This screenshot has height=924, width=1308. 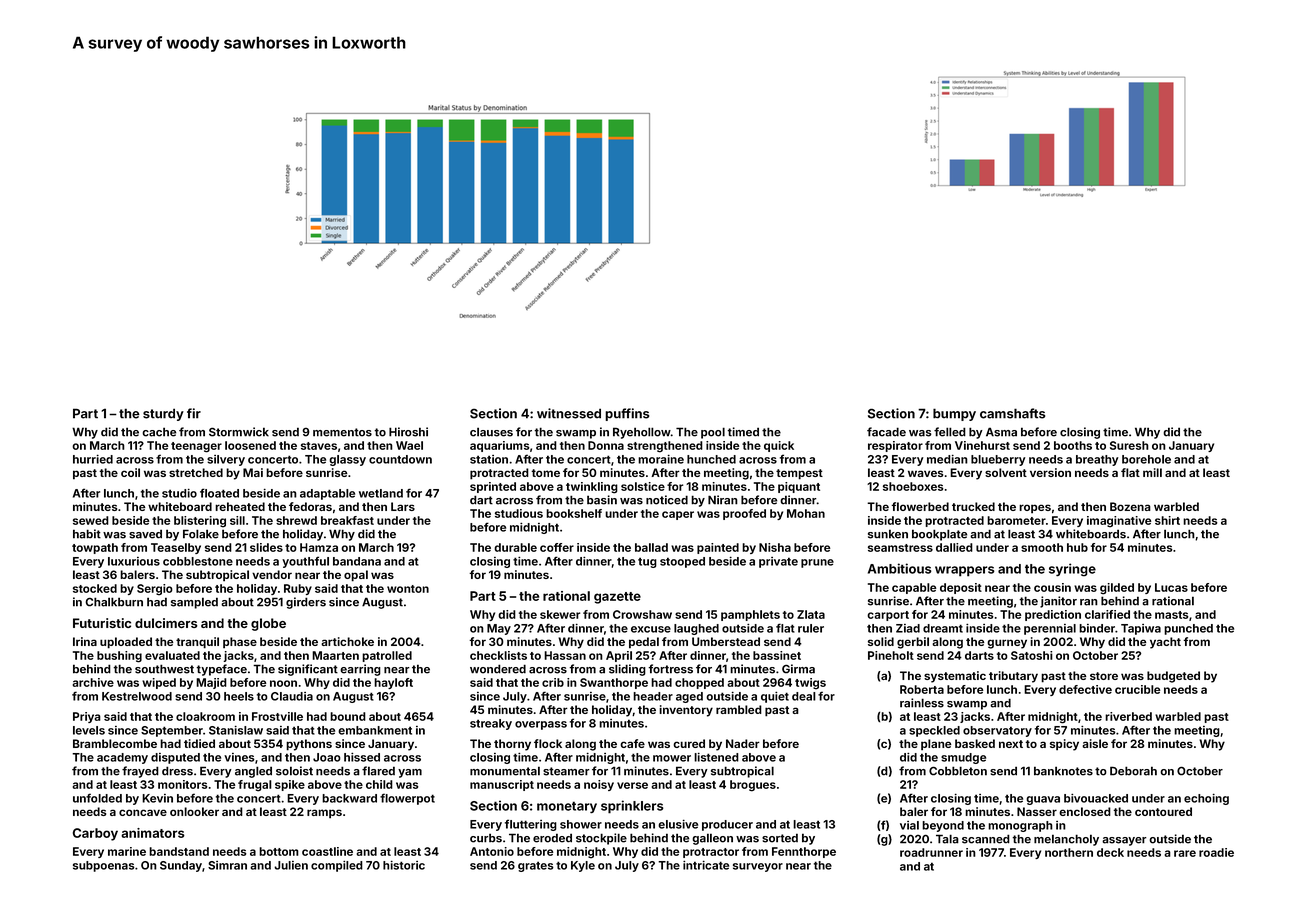 I want to click on cafe, so click(x=632, y=743).
